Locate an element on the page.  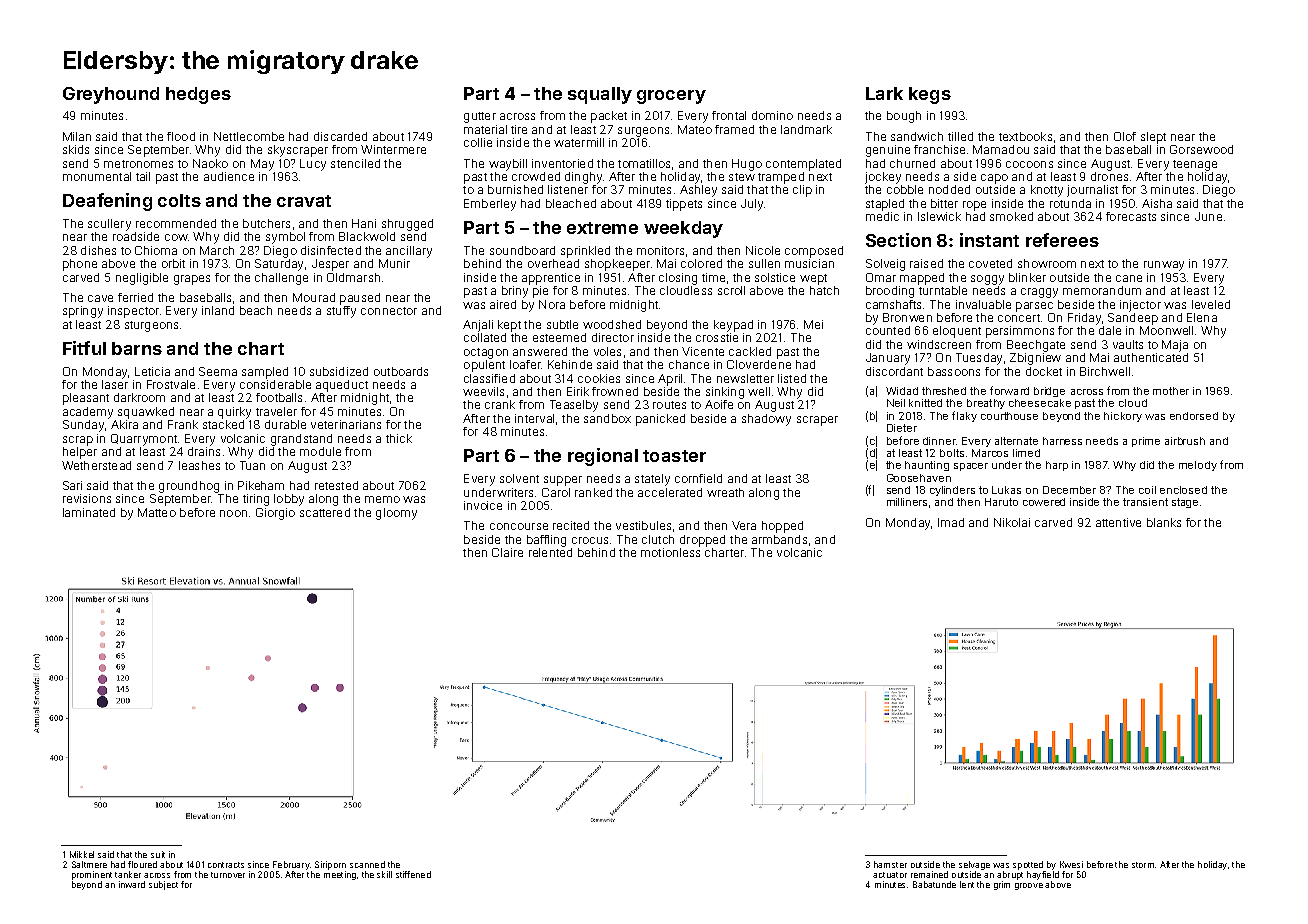
meeting is located at coordinates (340, 875).
